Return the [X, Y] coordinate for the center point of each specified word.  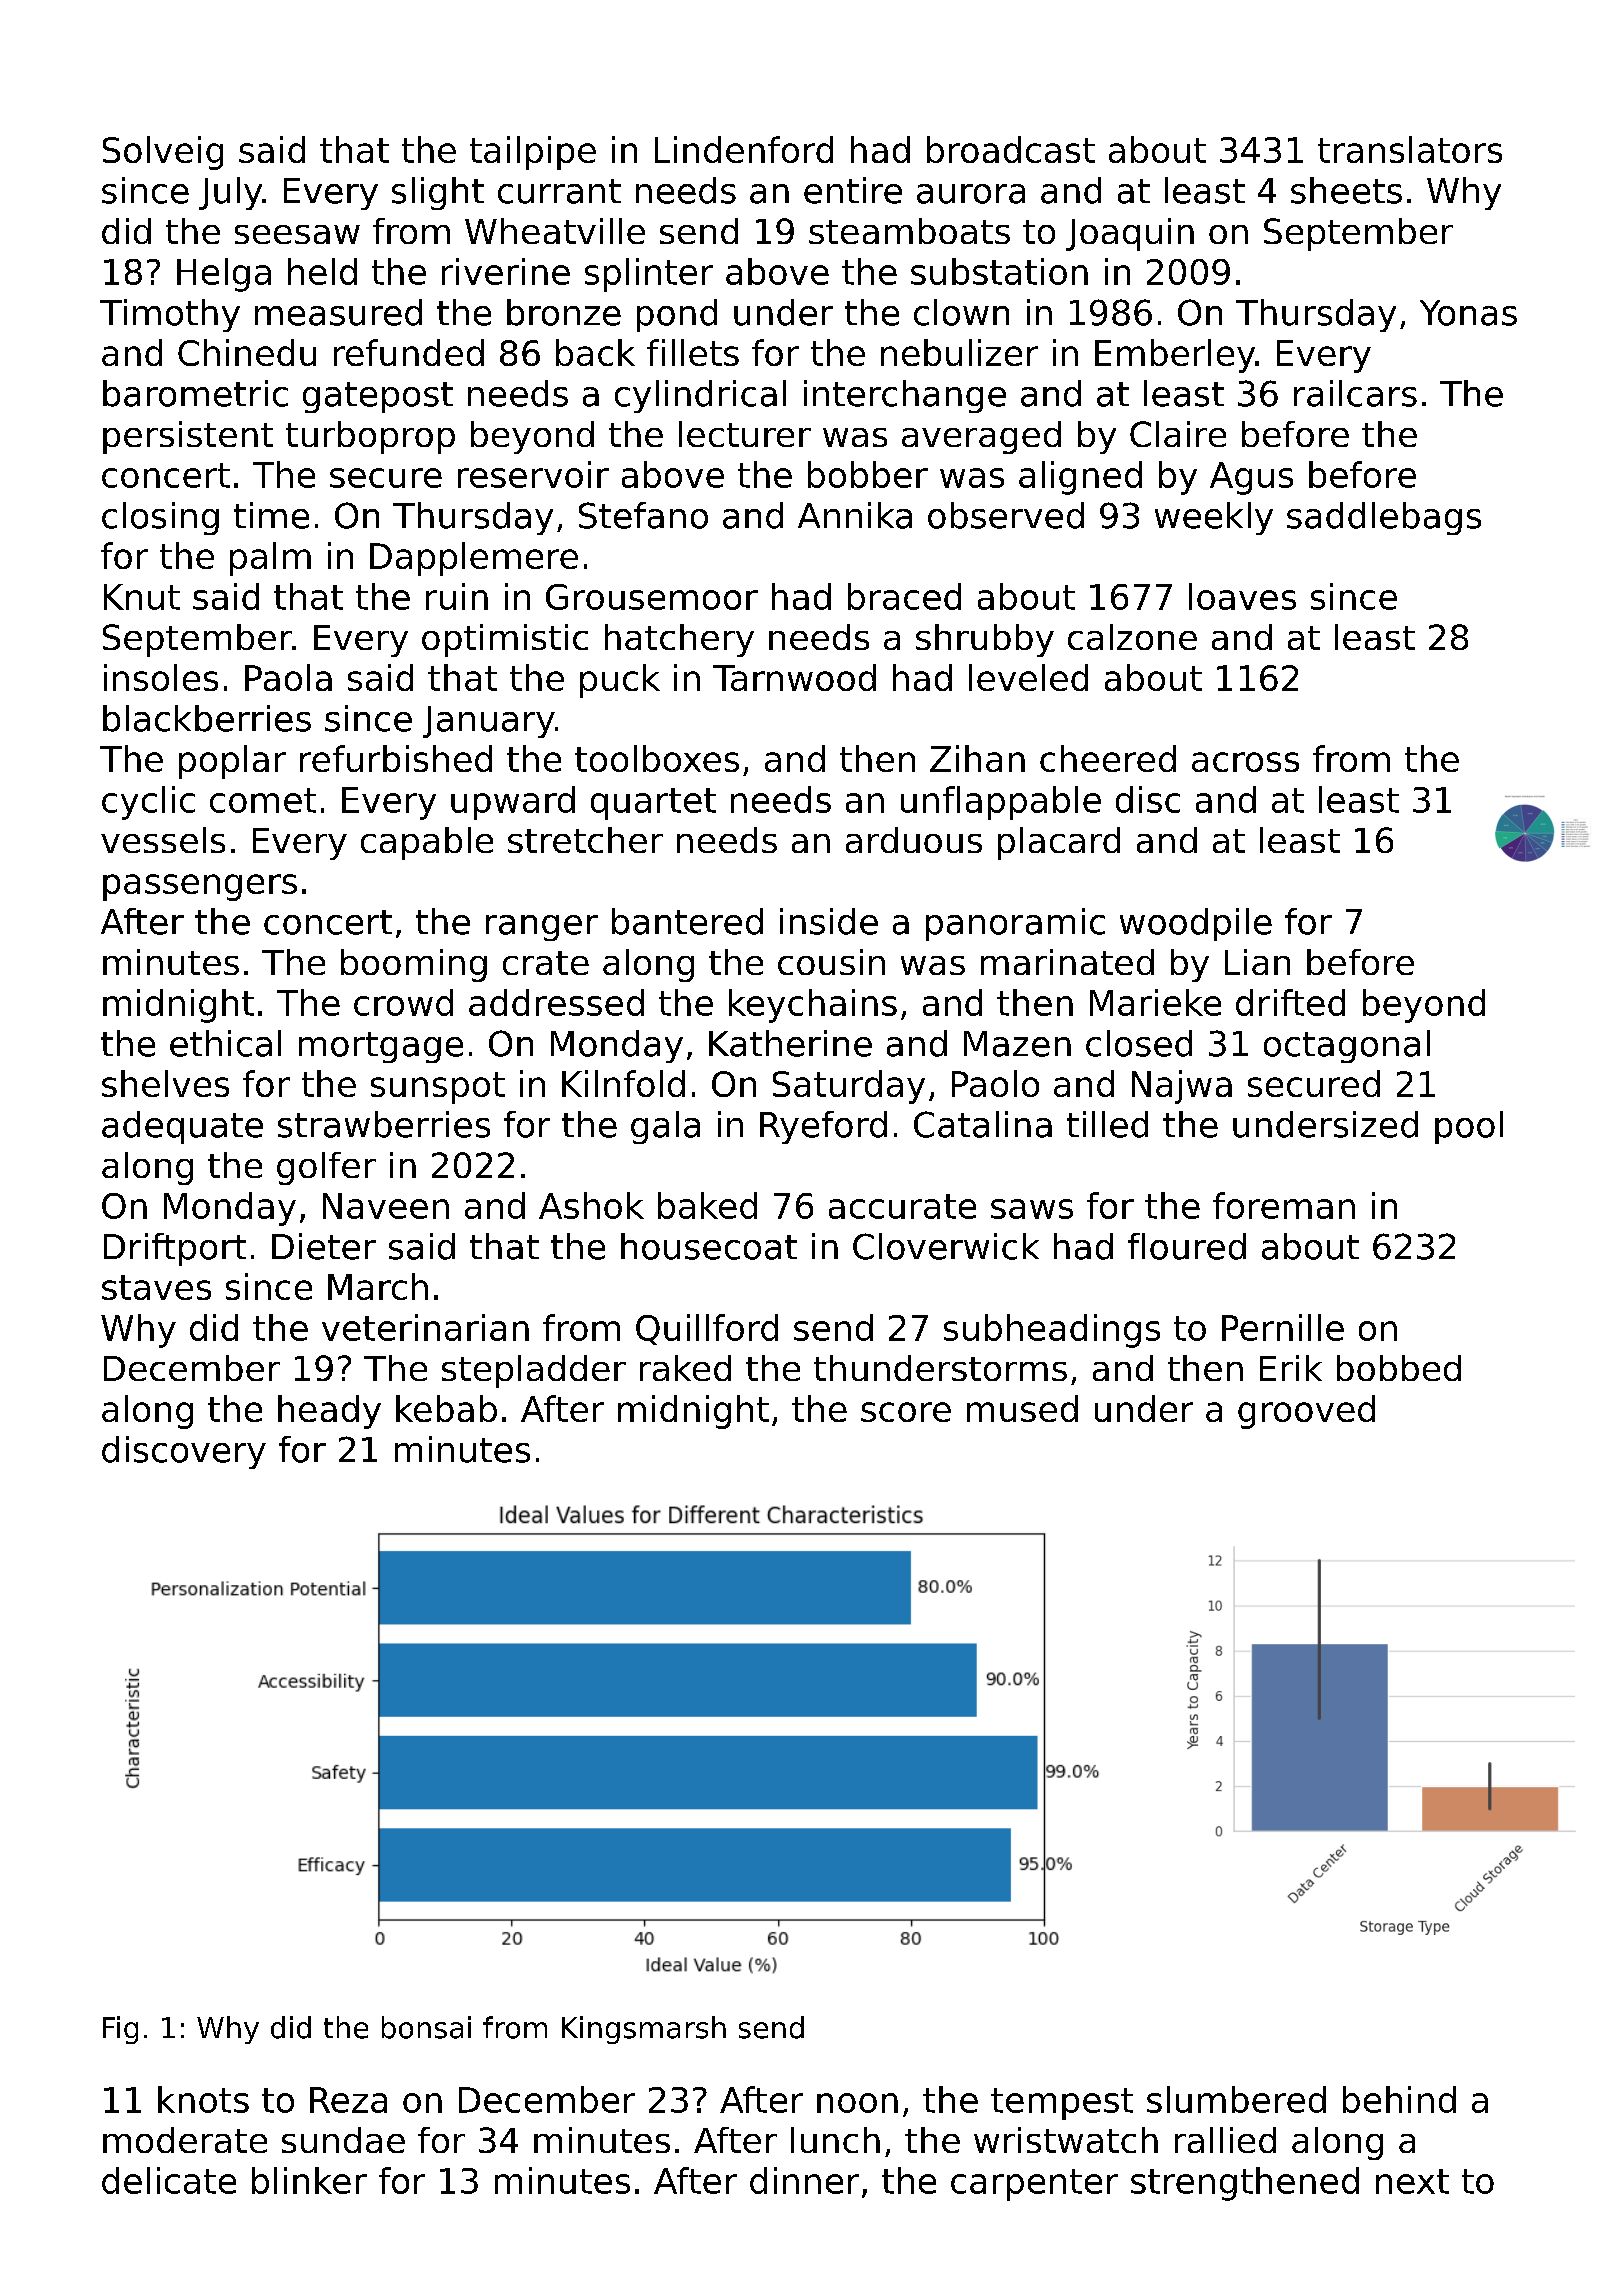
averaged [981, 437]
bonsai [426, 2027]
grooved [1306, 1412]
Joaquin [1130, 234]
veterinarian [425, 1327]
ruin [457, 596]
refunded [409, 352]
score [906, 1412]
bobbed [1399, 1368]
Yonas [1468, 313]
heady [329, 1412]
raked [685, 1368]
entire [853, 190]
